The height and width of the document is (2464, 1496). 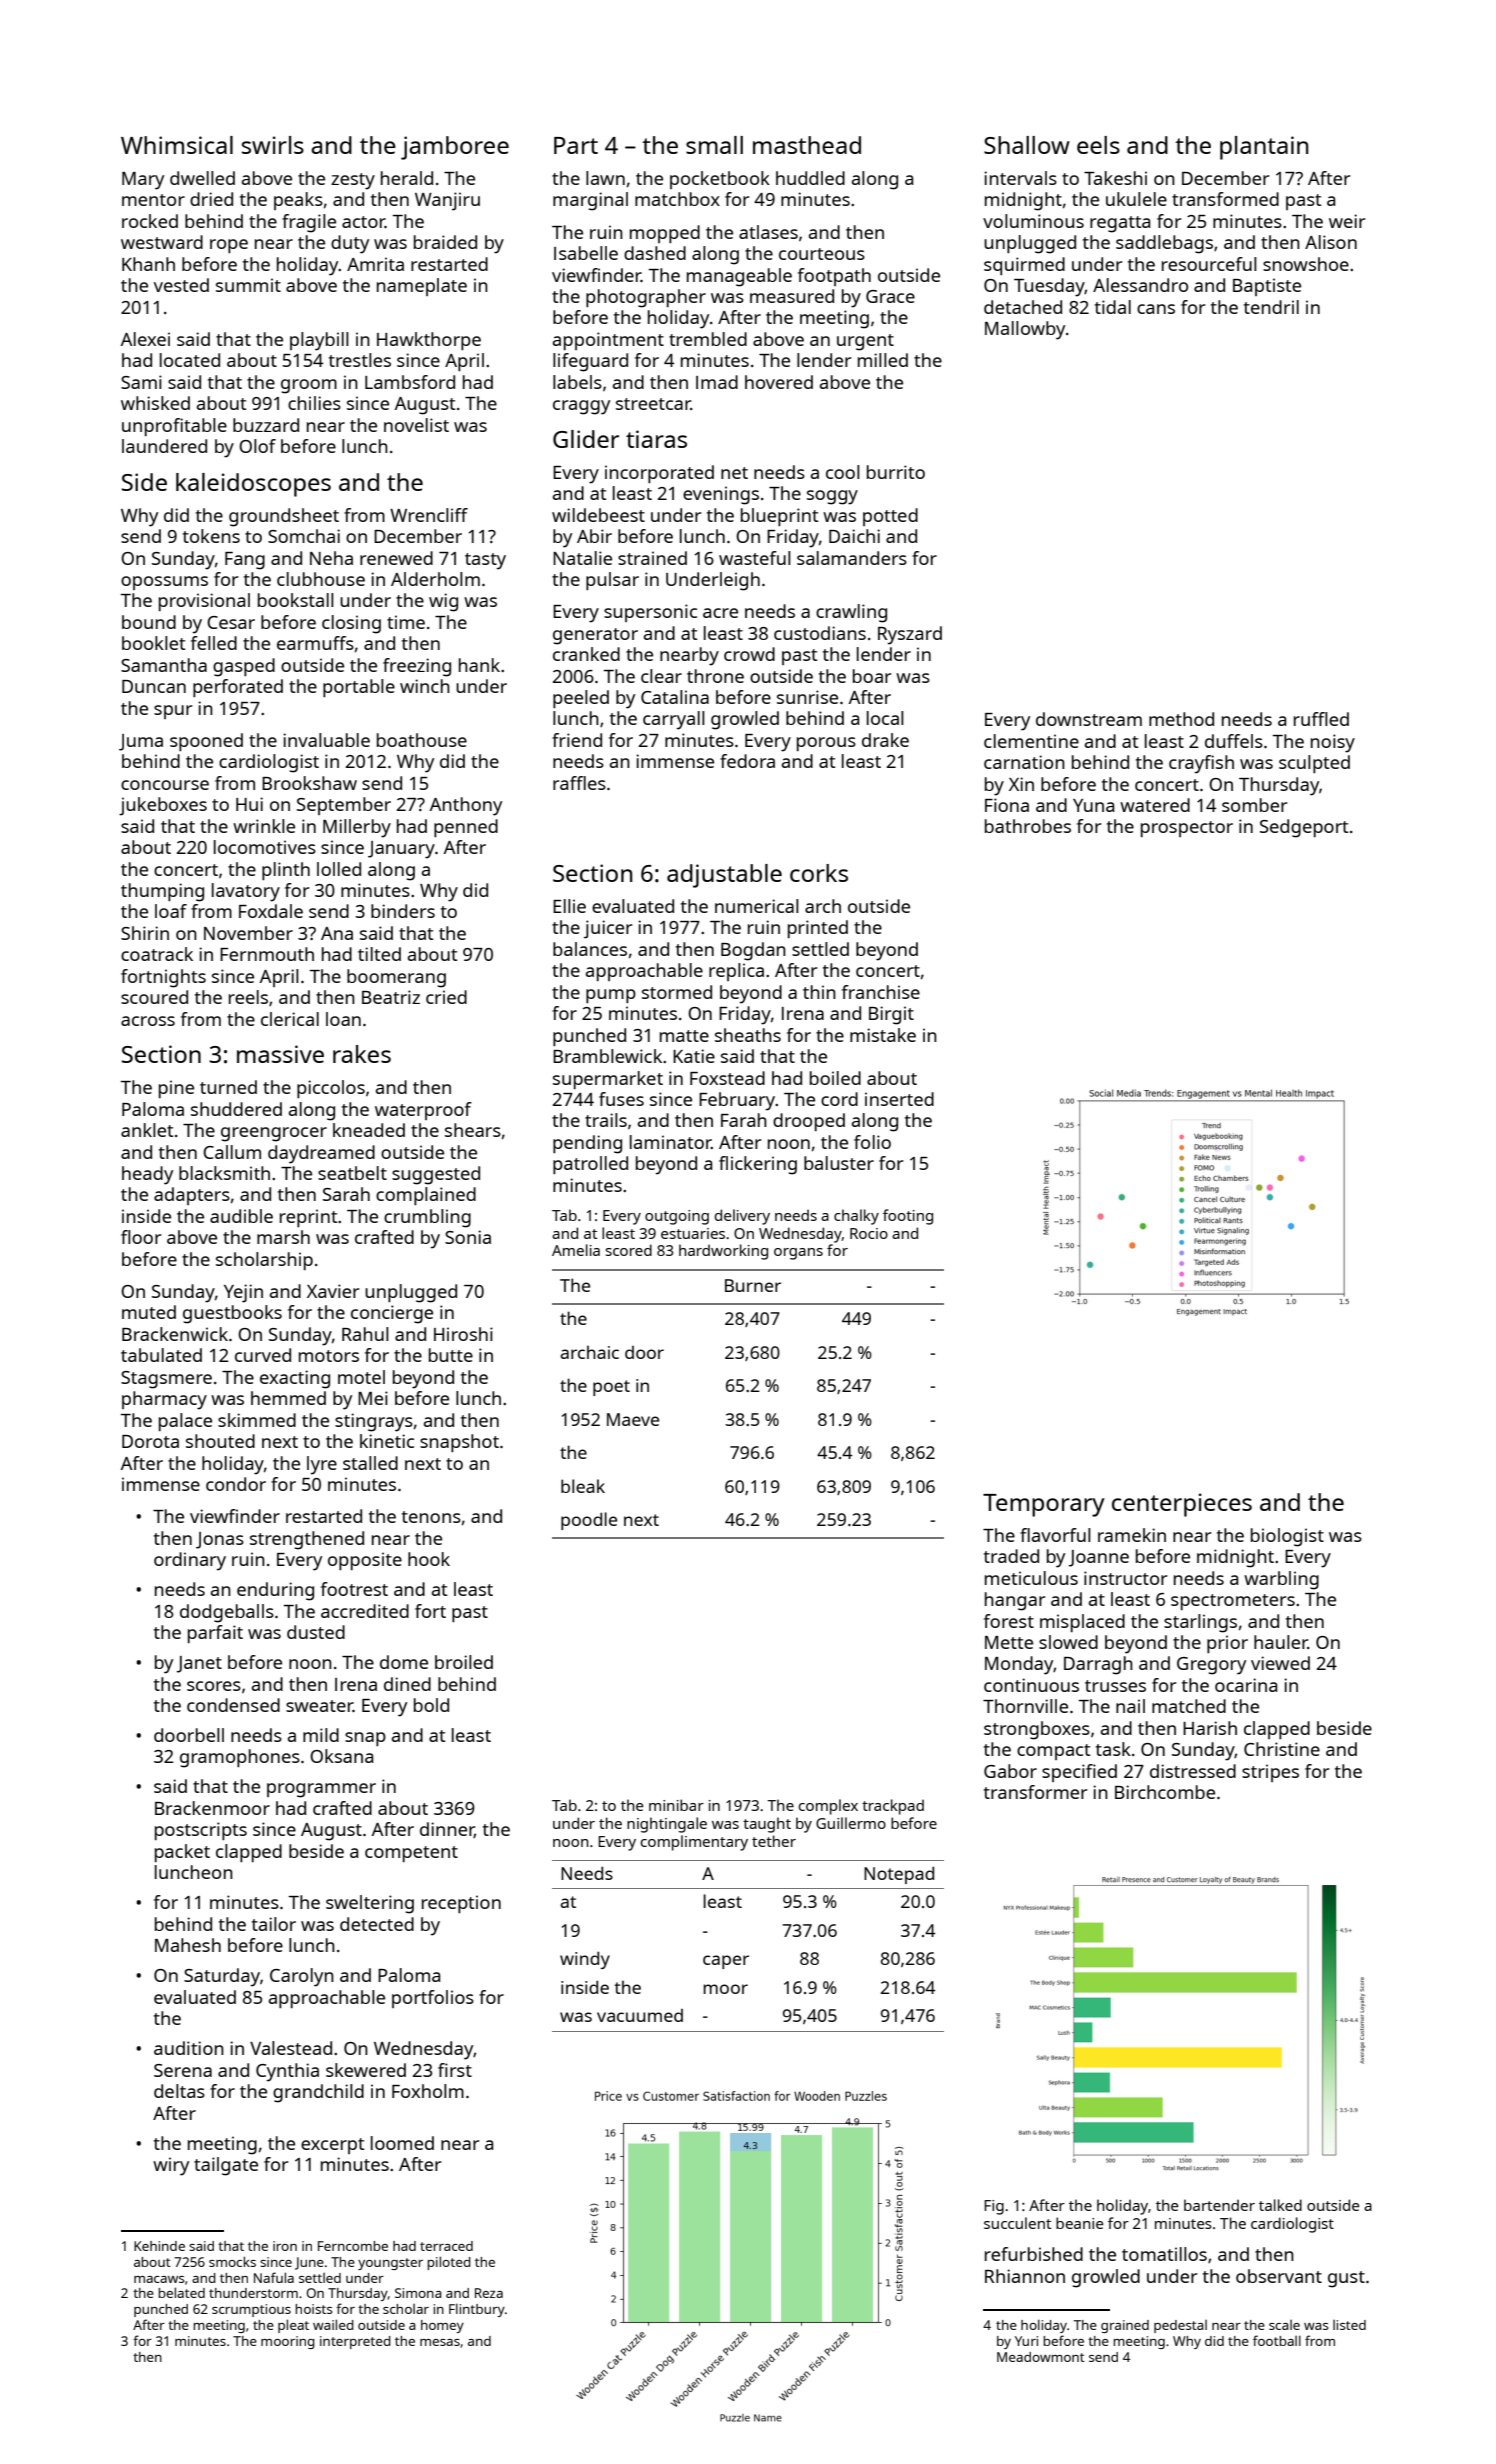 I want to click on packet, so click(x=182, y=1853).
